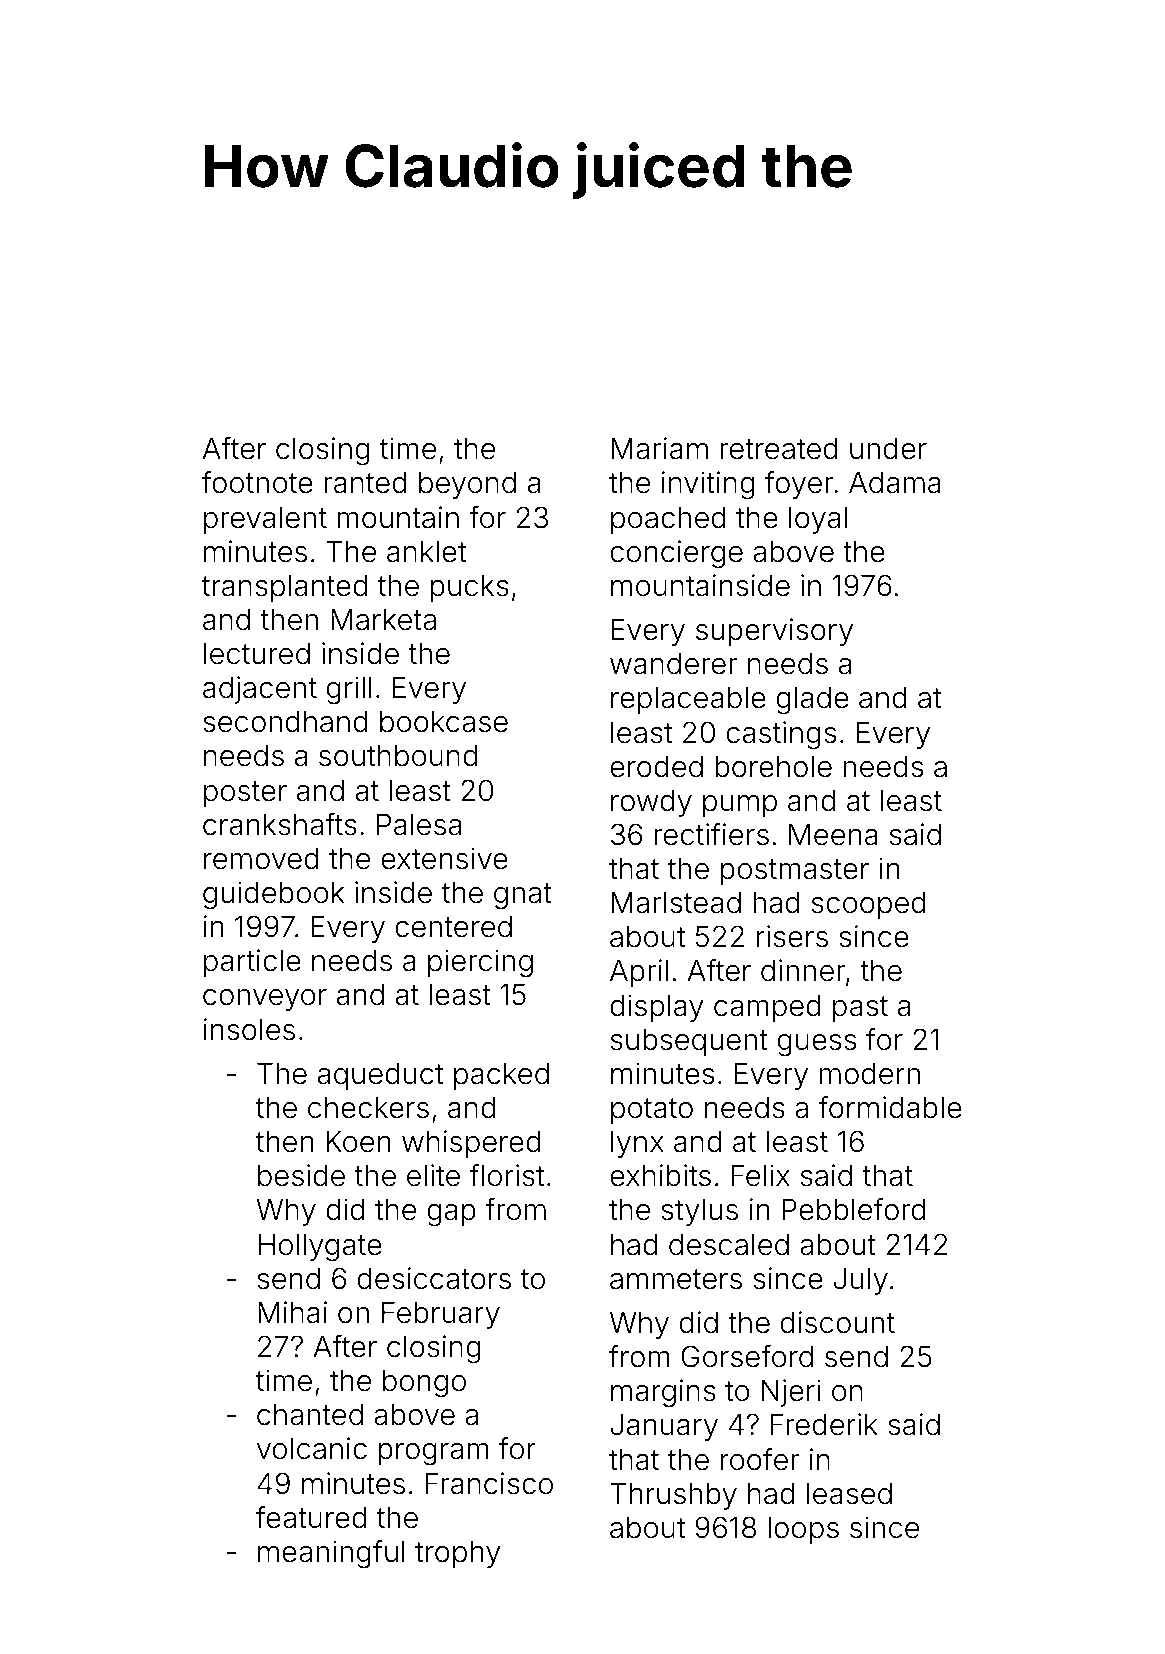  What do you see at coordinates (265, 520) in the screenshot?
I see `prevalent` at bounding box center [265, 520].
